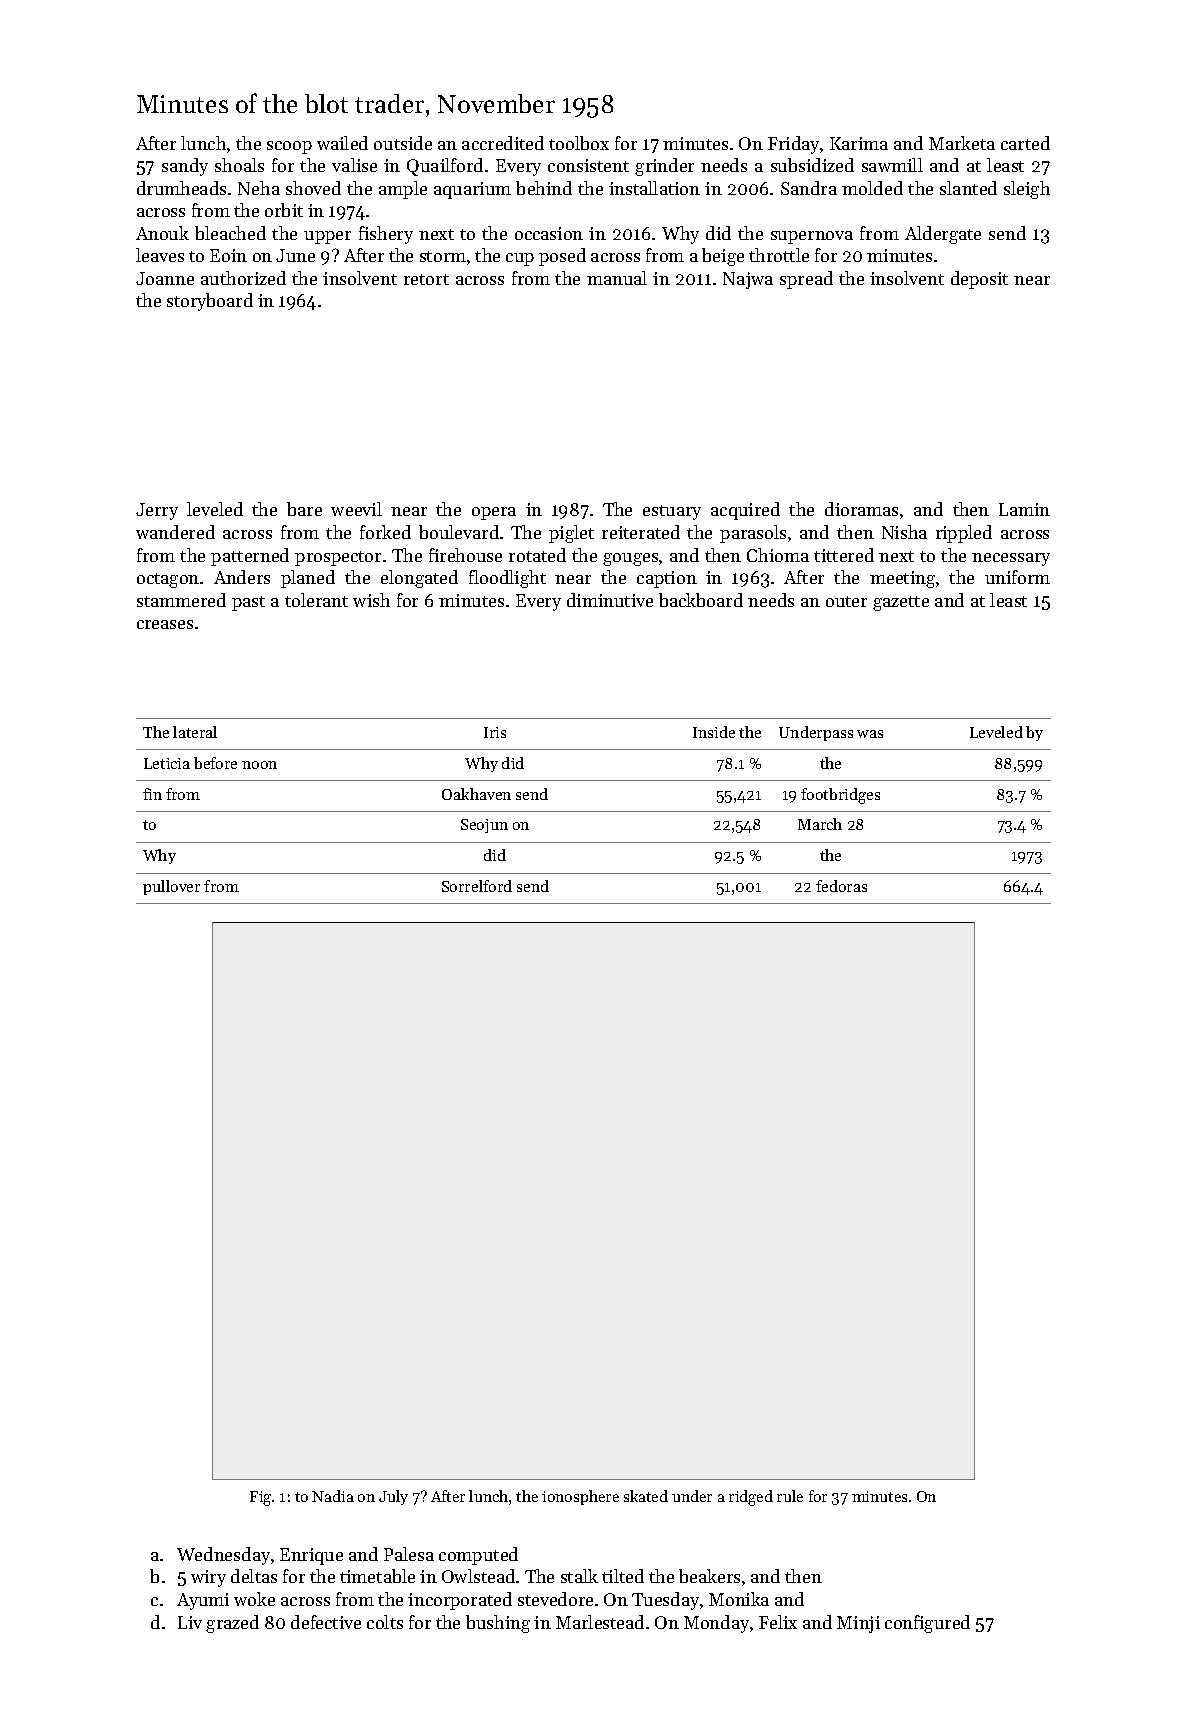 This image has width=1187, height=1719. I want to click on Sorrelford, so click(477, 886).
